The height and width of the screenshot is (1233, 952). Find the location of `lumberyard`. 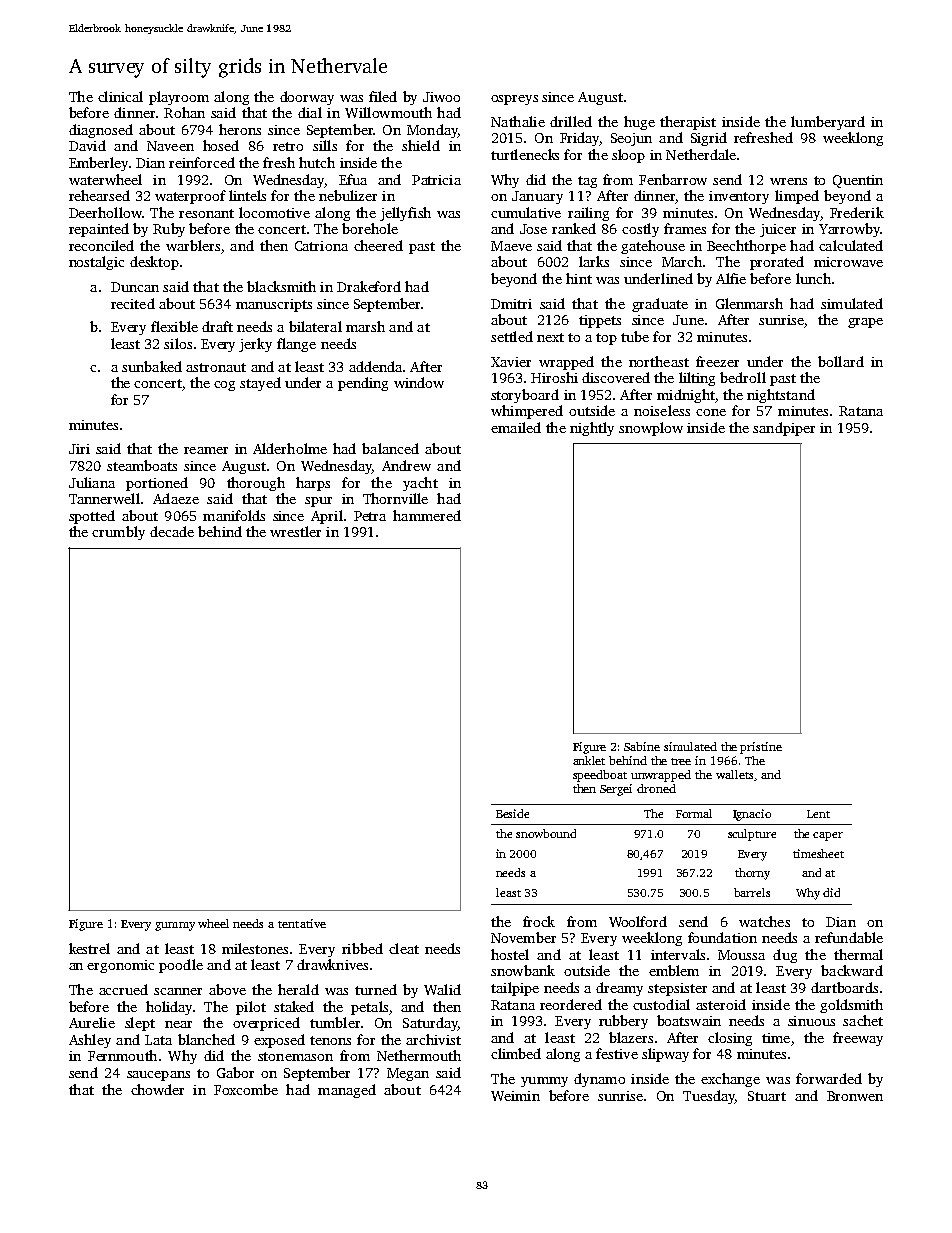

lumberyard is located at coordinates (828, 123).
